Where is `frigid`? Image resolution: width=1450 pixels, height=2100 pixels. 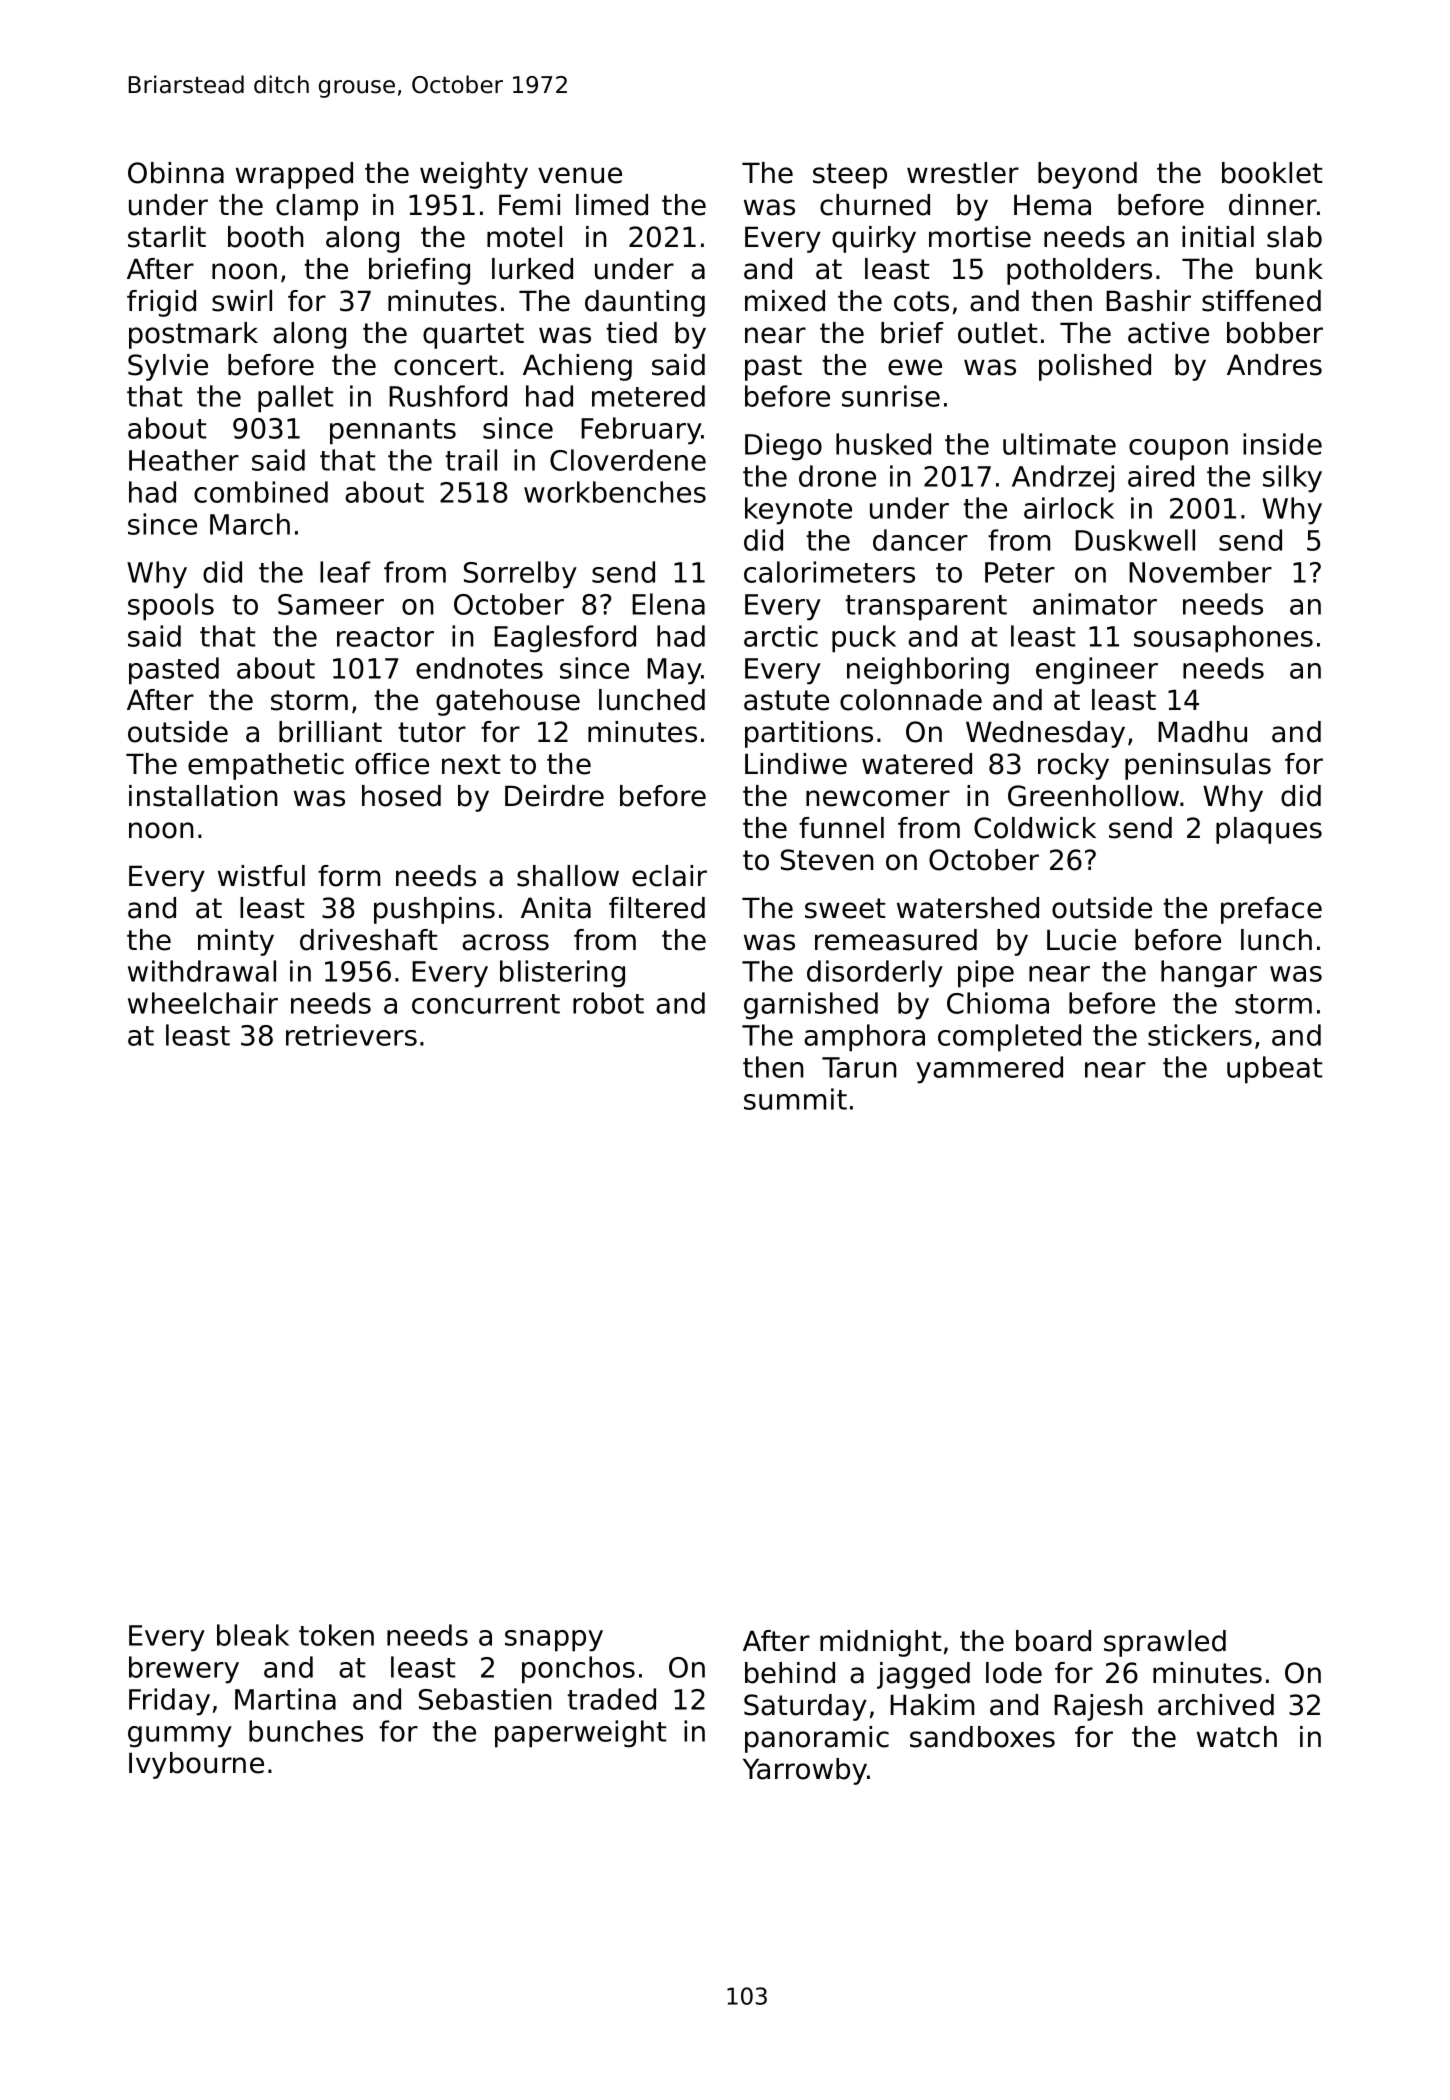
frigid is located at coordinates (161, 303).
